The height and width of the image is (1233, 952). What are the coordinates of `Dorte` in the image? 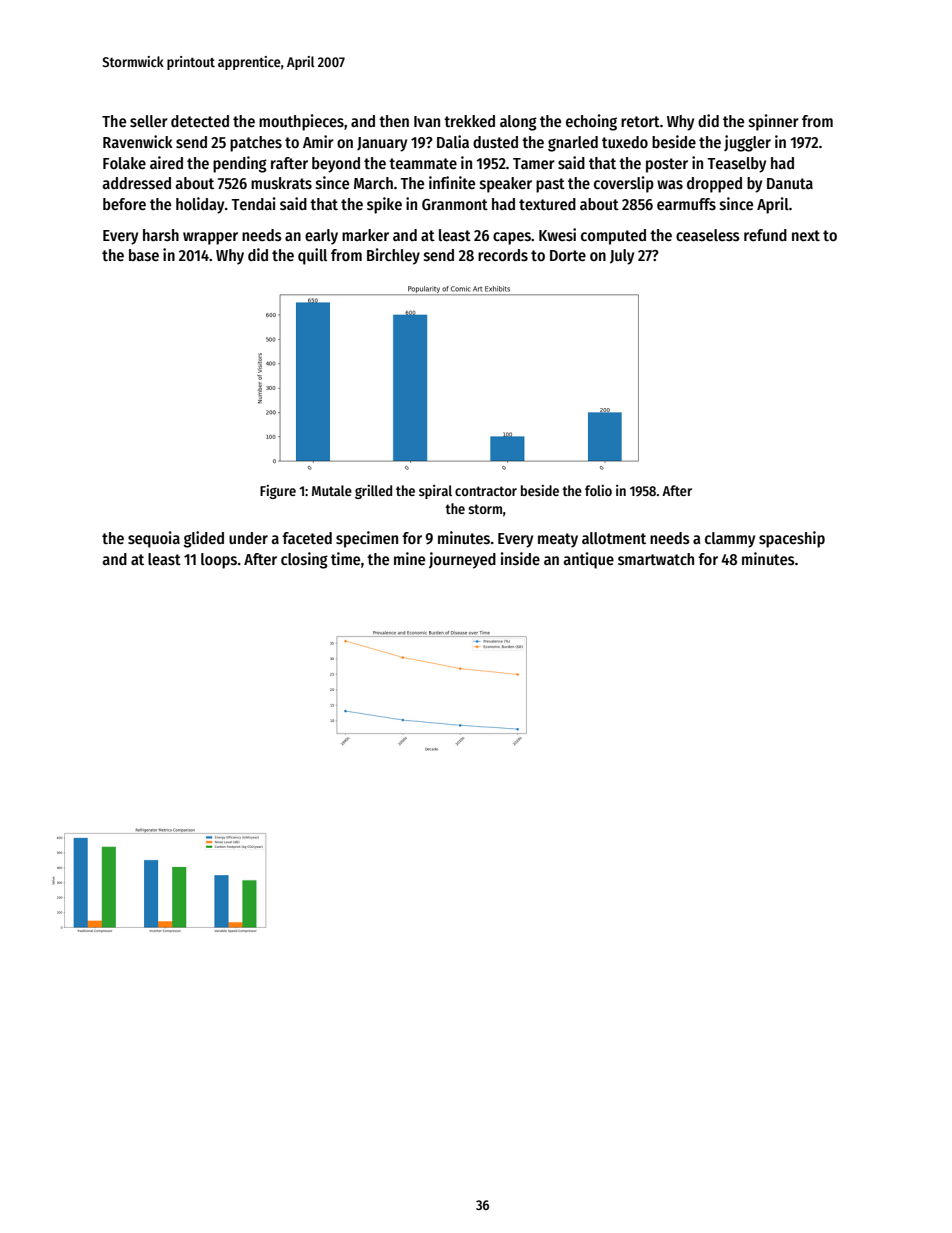 It's located at (568, 255).
